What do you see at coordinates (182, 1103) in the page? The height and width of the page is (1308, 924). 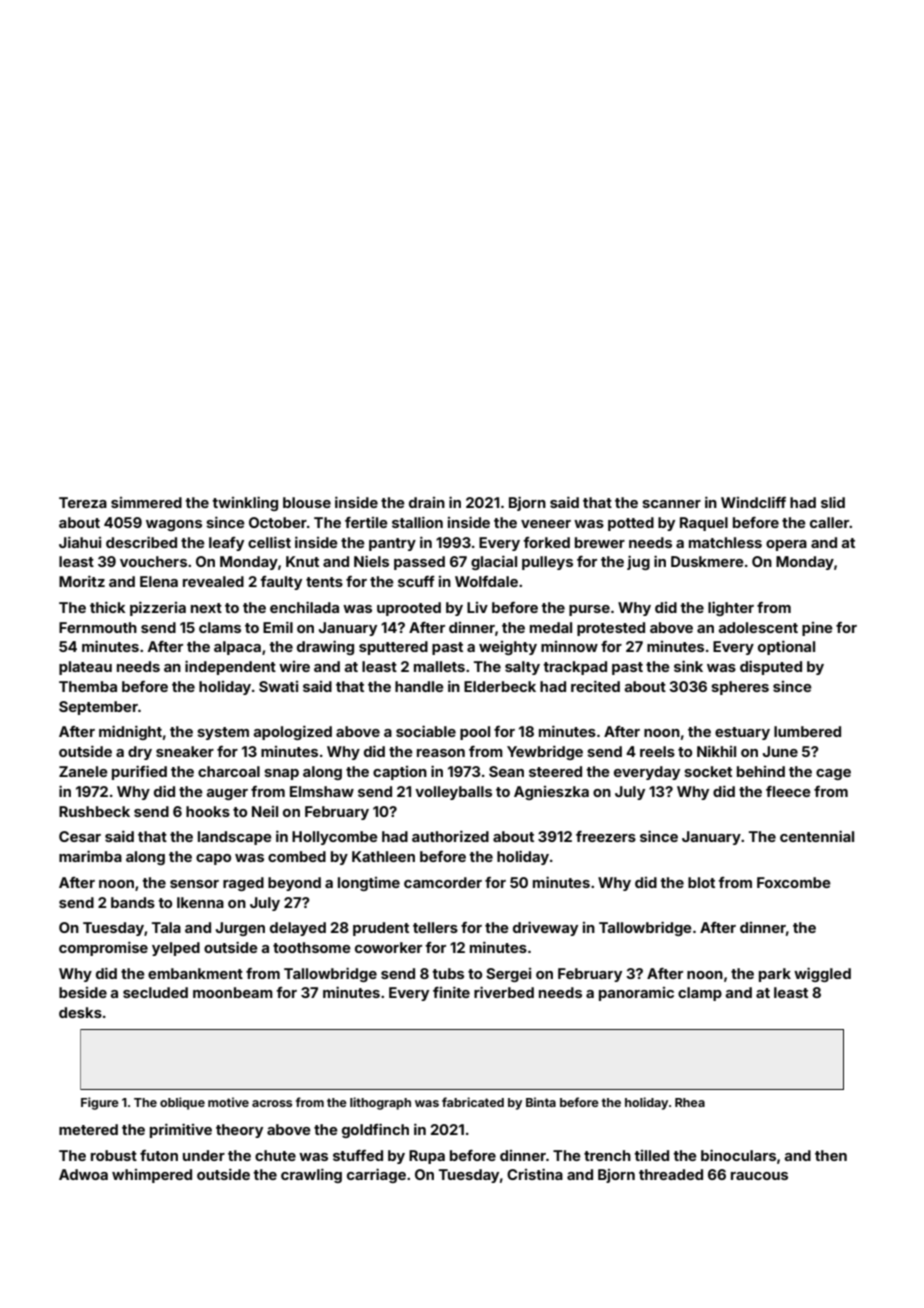 I see `oblique` at bounding box center [182, 1103].
